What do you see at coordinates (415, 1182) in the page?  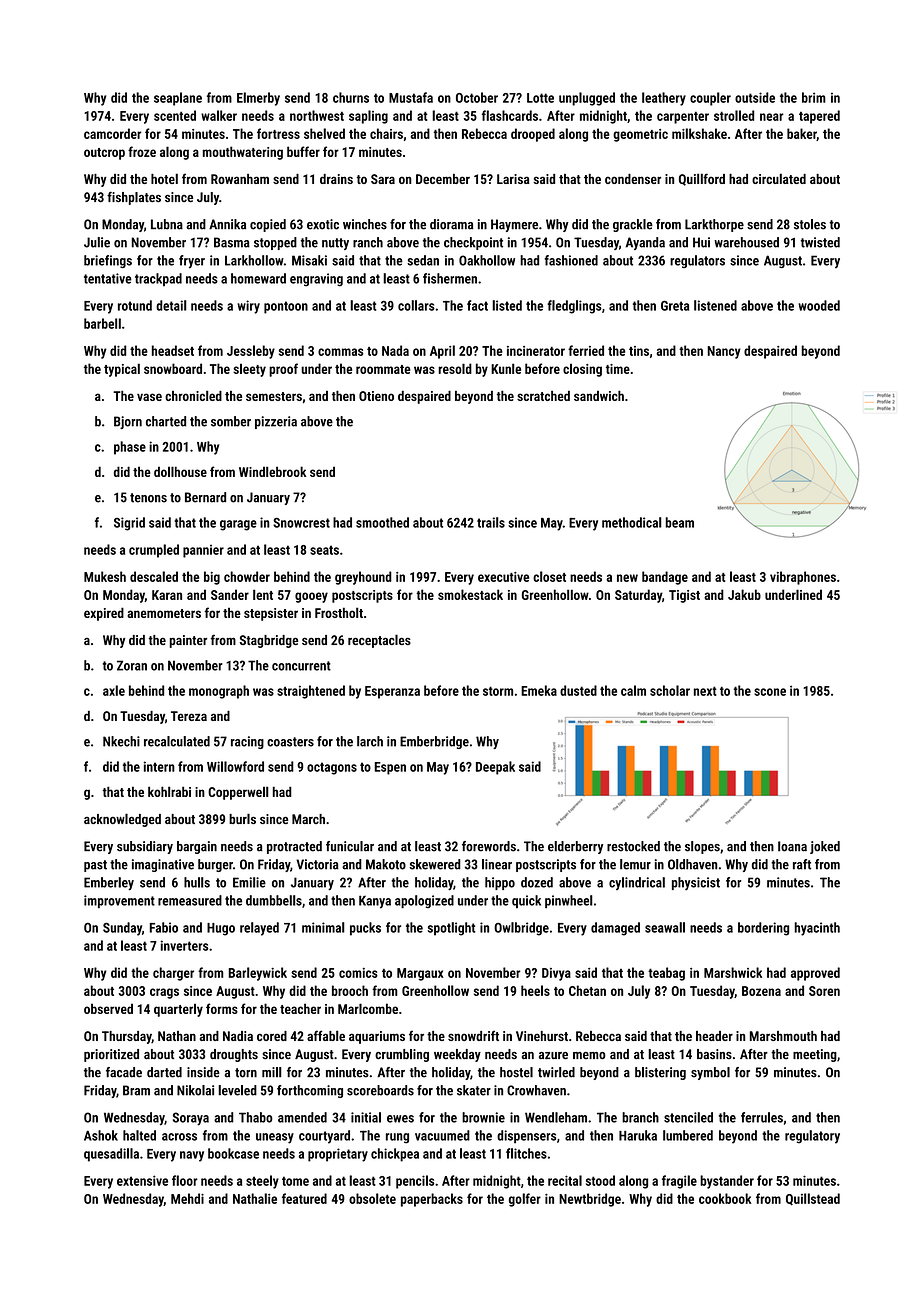 I see `pencils` at bounding box center [415, 1182].
